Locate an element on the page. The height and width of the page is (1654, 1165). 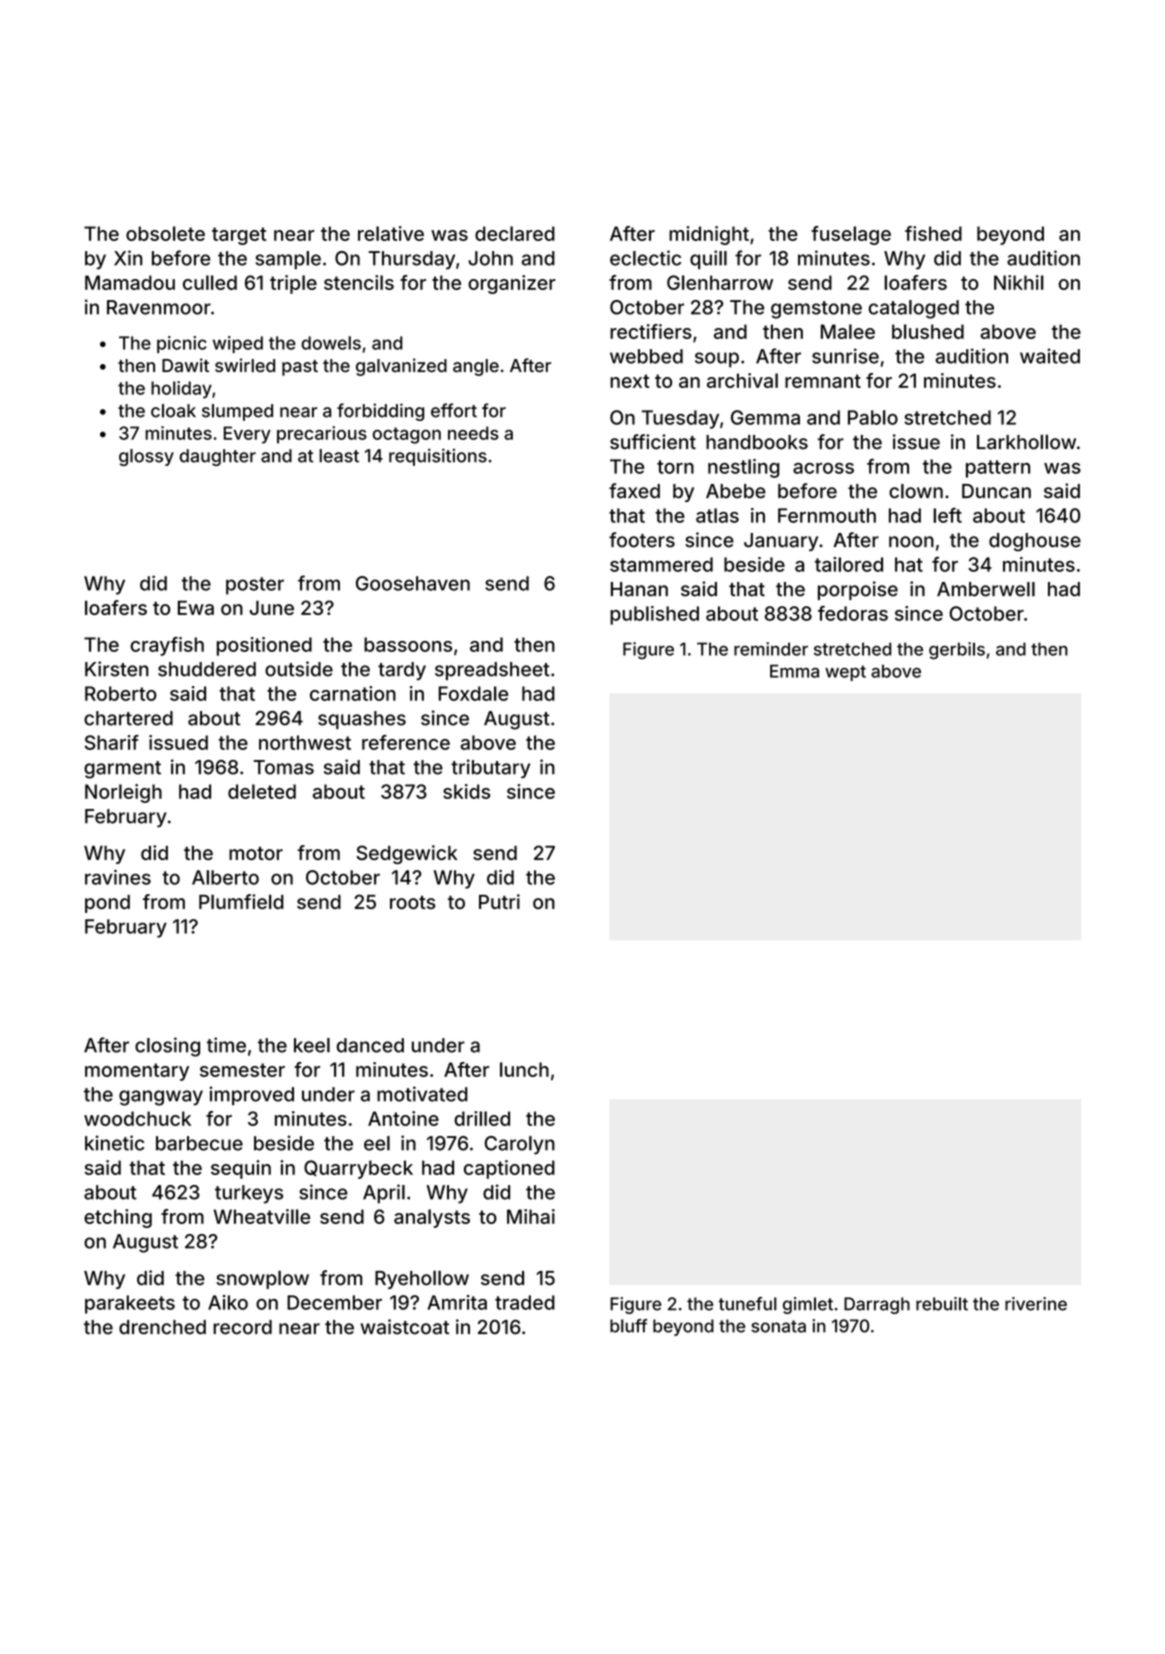
culled is located at coordinates (210, 282).
